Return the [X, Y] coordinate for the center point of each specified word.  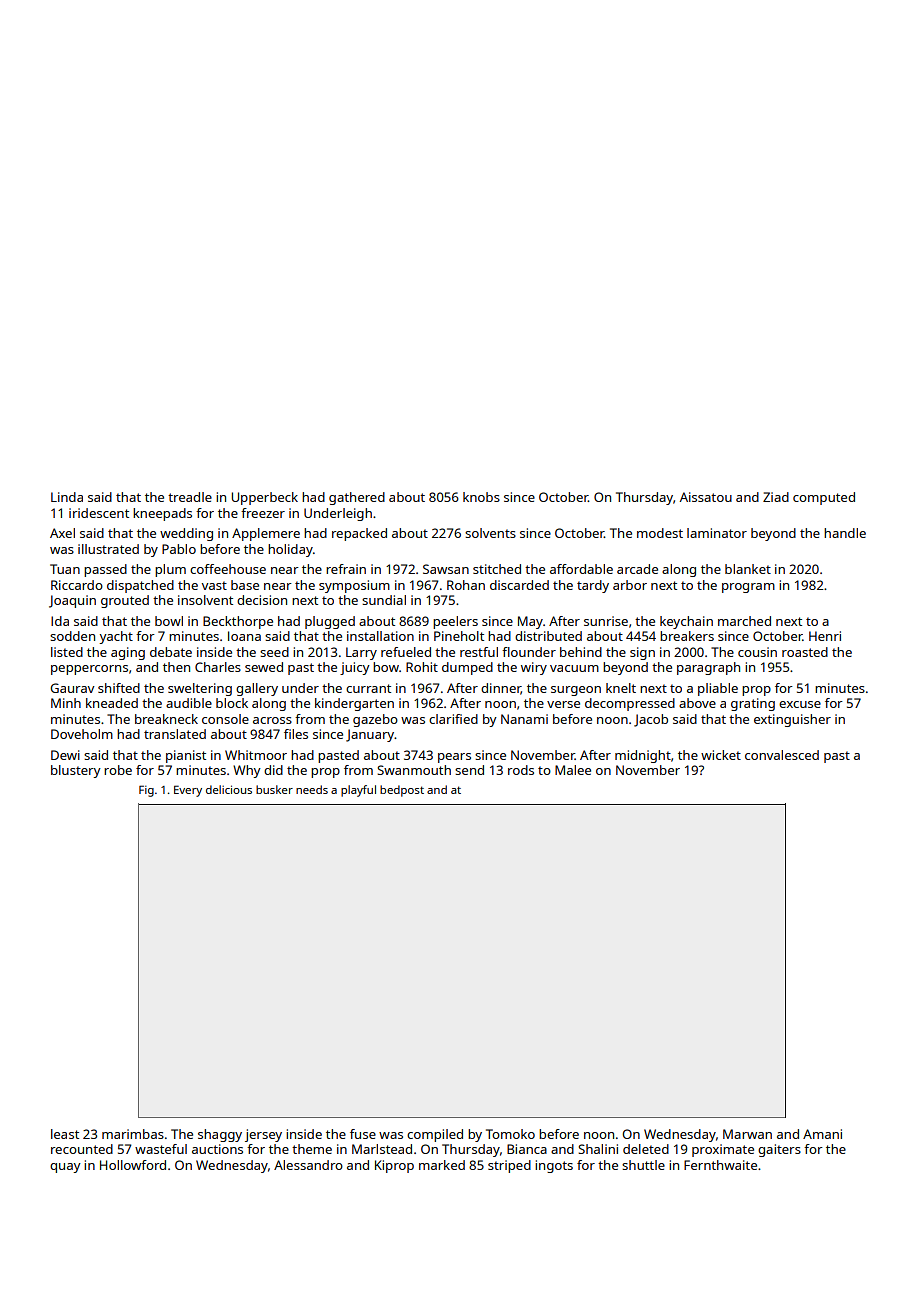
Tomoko [510, 1134]
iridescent [99, 513]
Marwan [747, 1134]
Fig [146, 791]
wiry [534, 668]
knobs [481, 497]
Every [188, 791]
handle [845, 533]
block [232, 703]
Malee [573, 770]
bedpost [402, 791]
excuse [800, 704]
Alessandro [308, 1165]
